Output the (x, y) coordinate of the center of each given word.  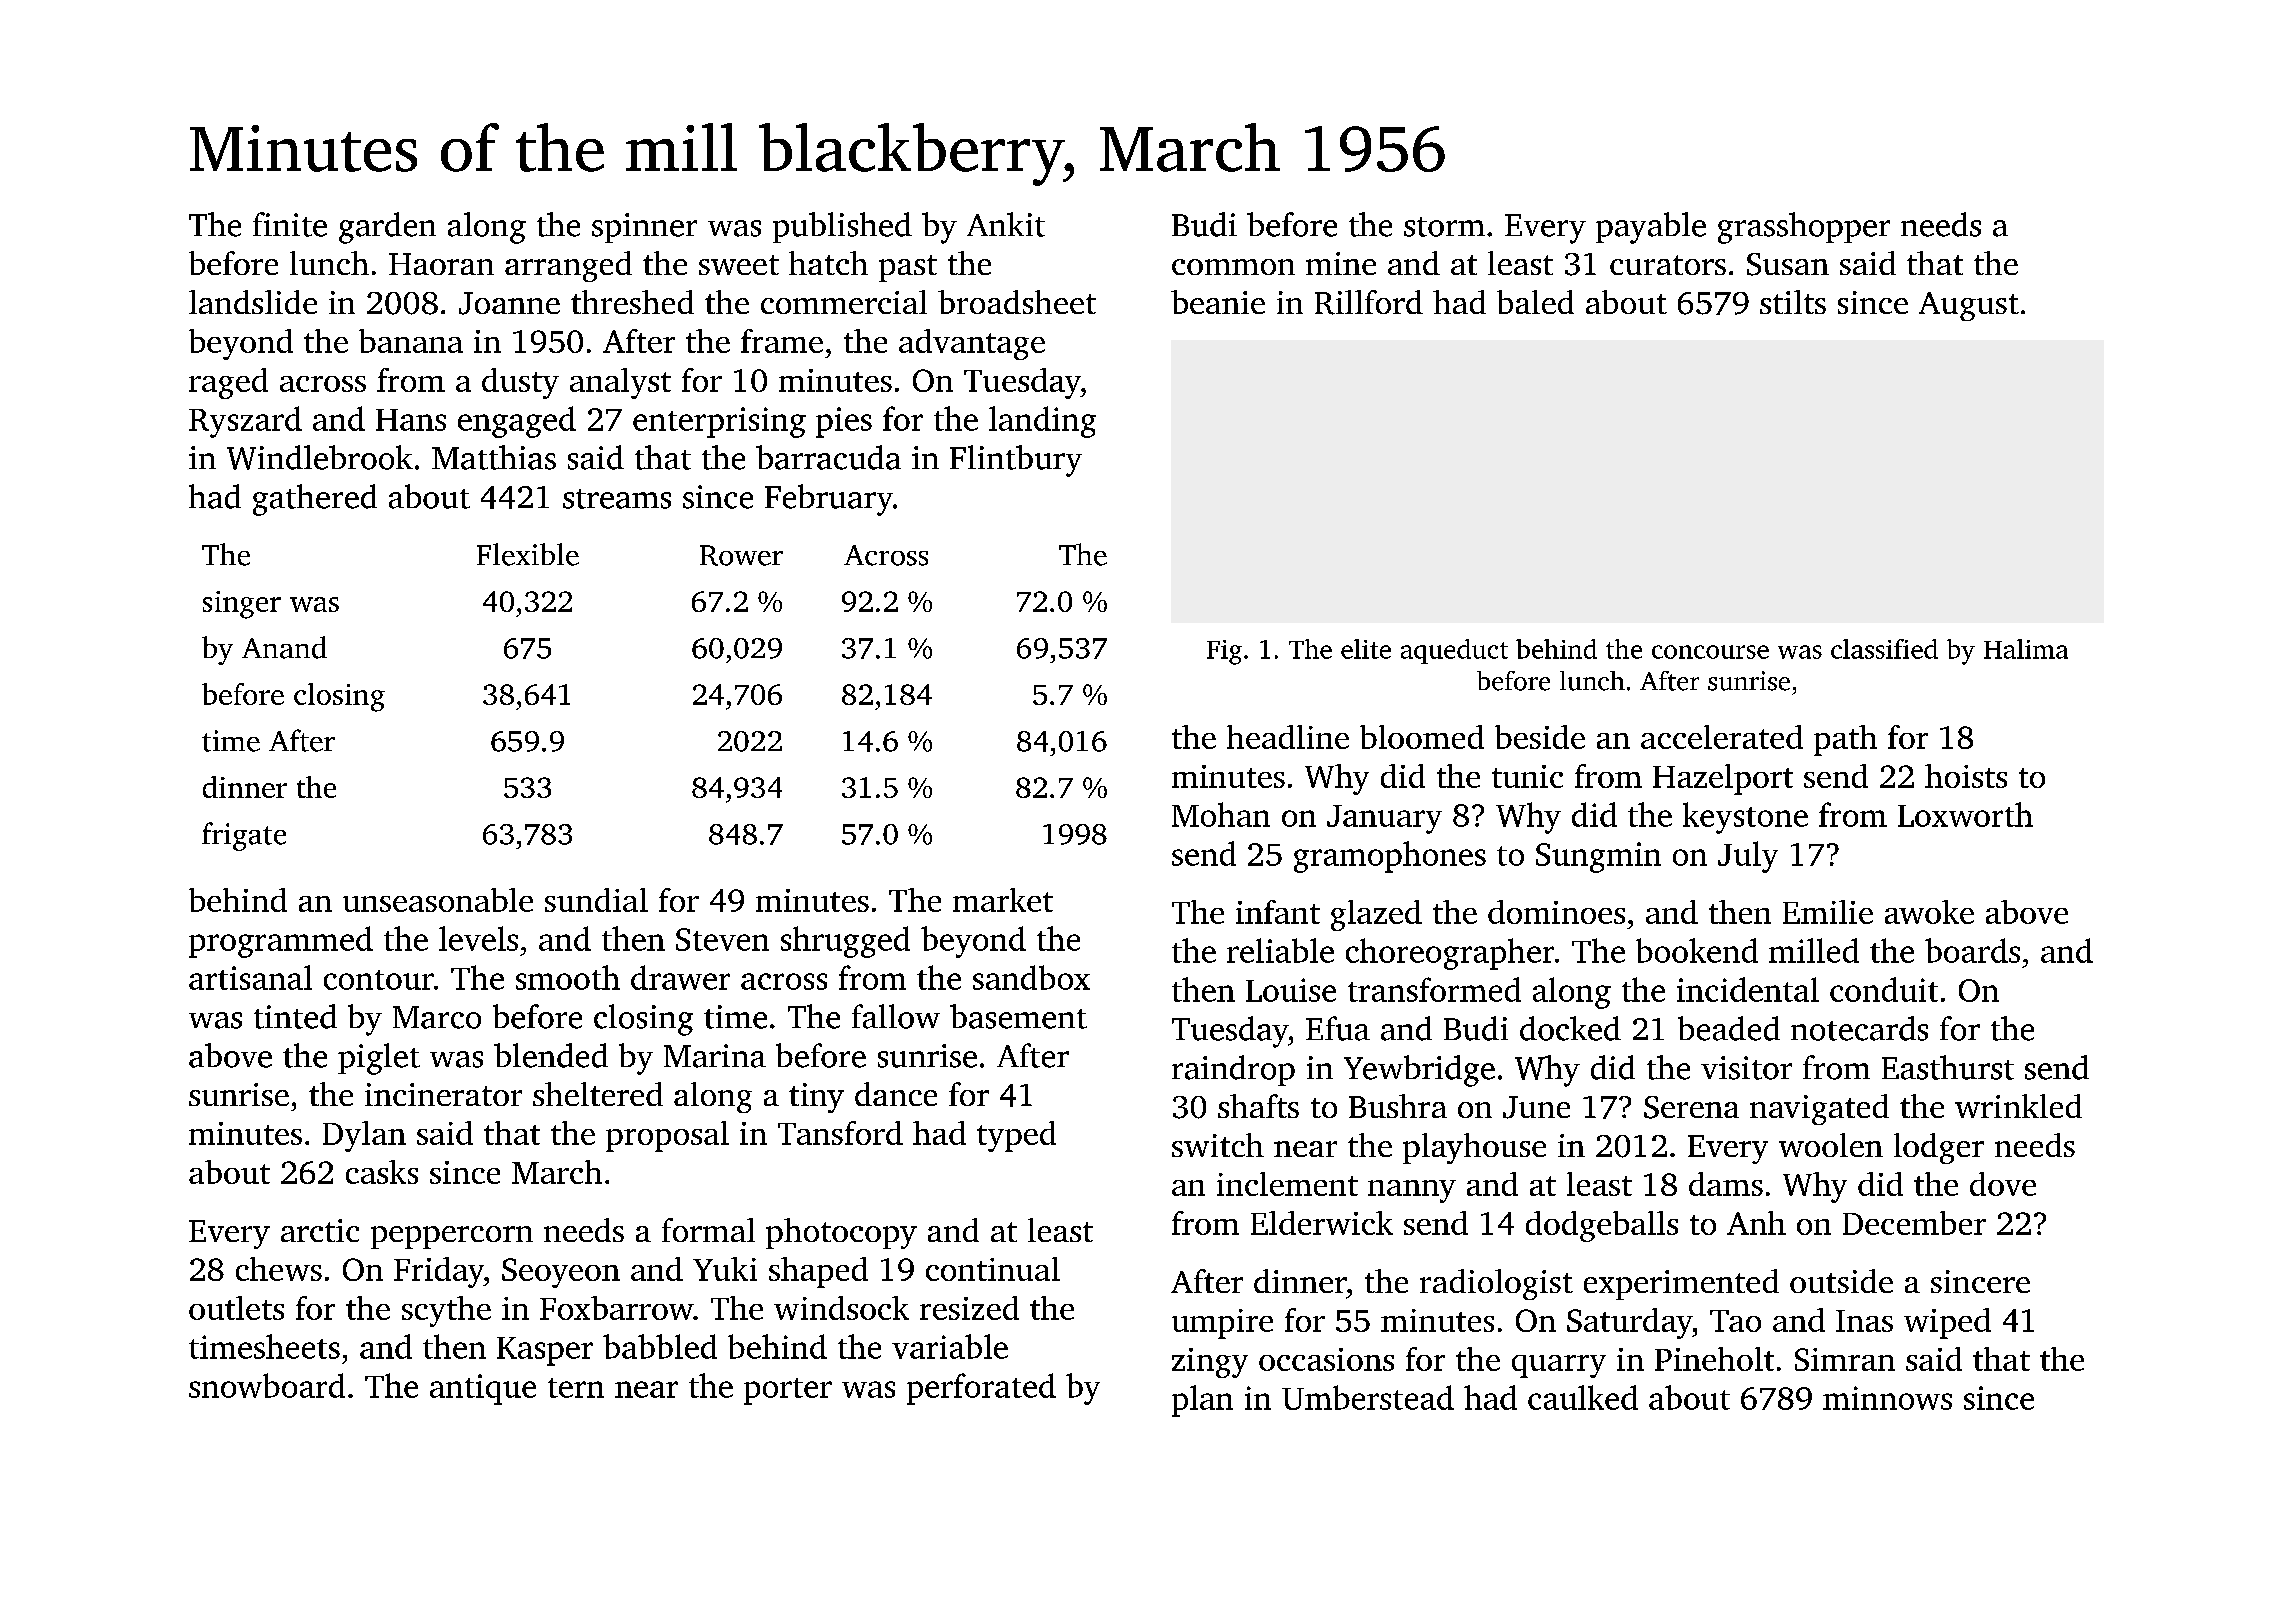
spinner (644, 228)
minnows (1887, 1398)
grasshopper (1804, 228)
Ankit (1006, 224)
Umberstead (1368, 1397)
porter (788, 1391)
